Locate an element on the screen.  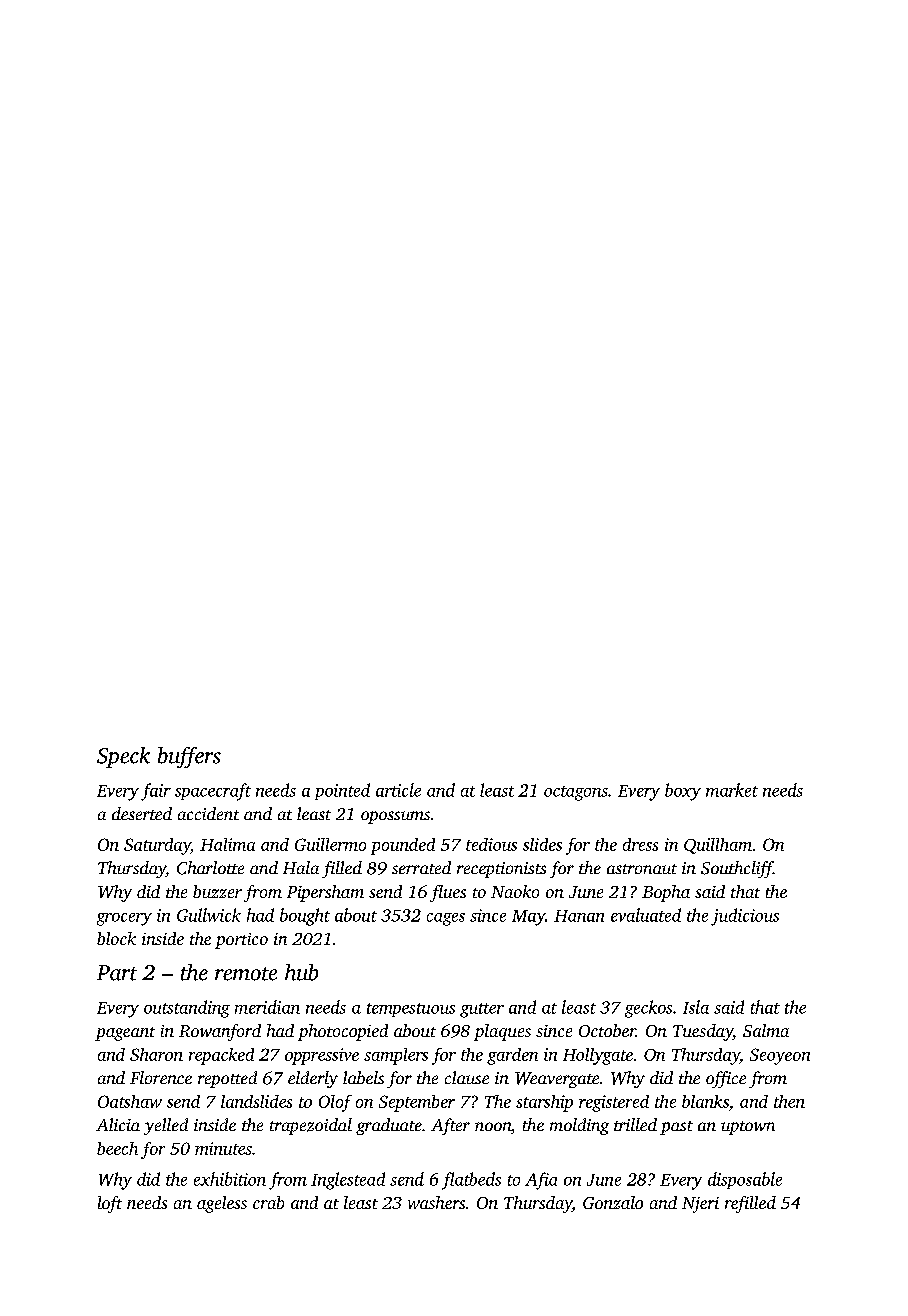
Njeri is located at coordinates (700, 1205).
